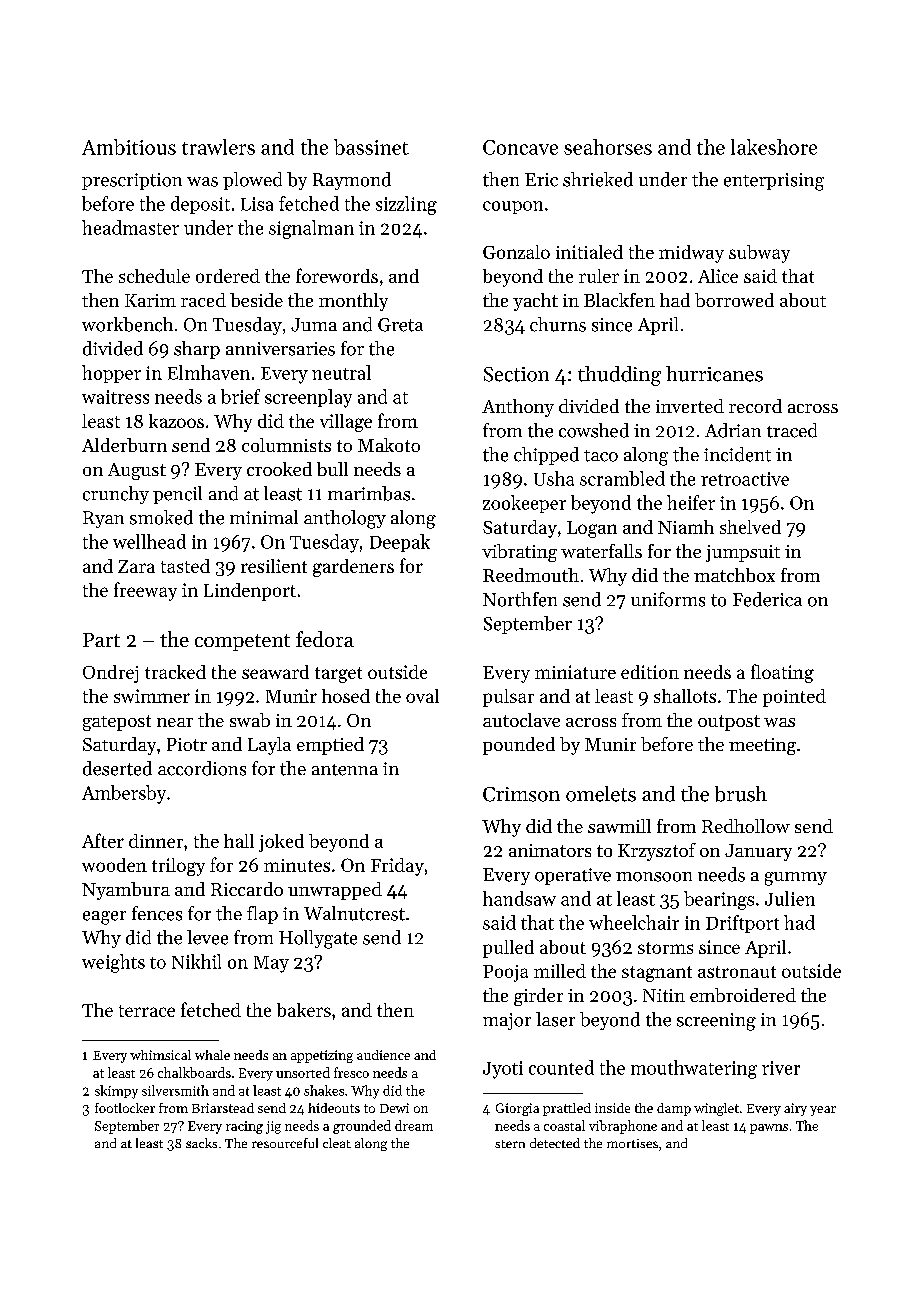  What do you see at coordinates (550, 850) in the page?
I see `animators` at bounding box center [550, 850].
